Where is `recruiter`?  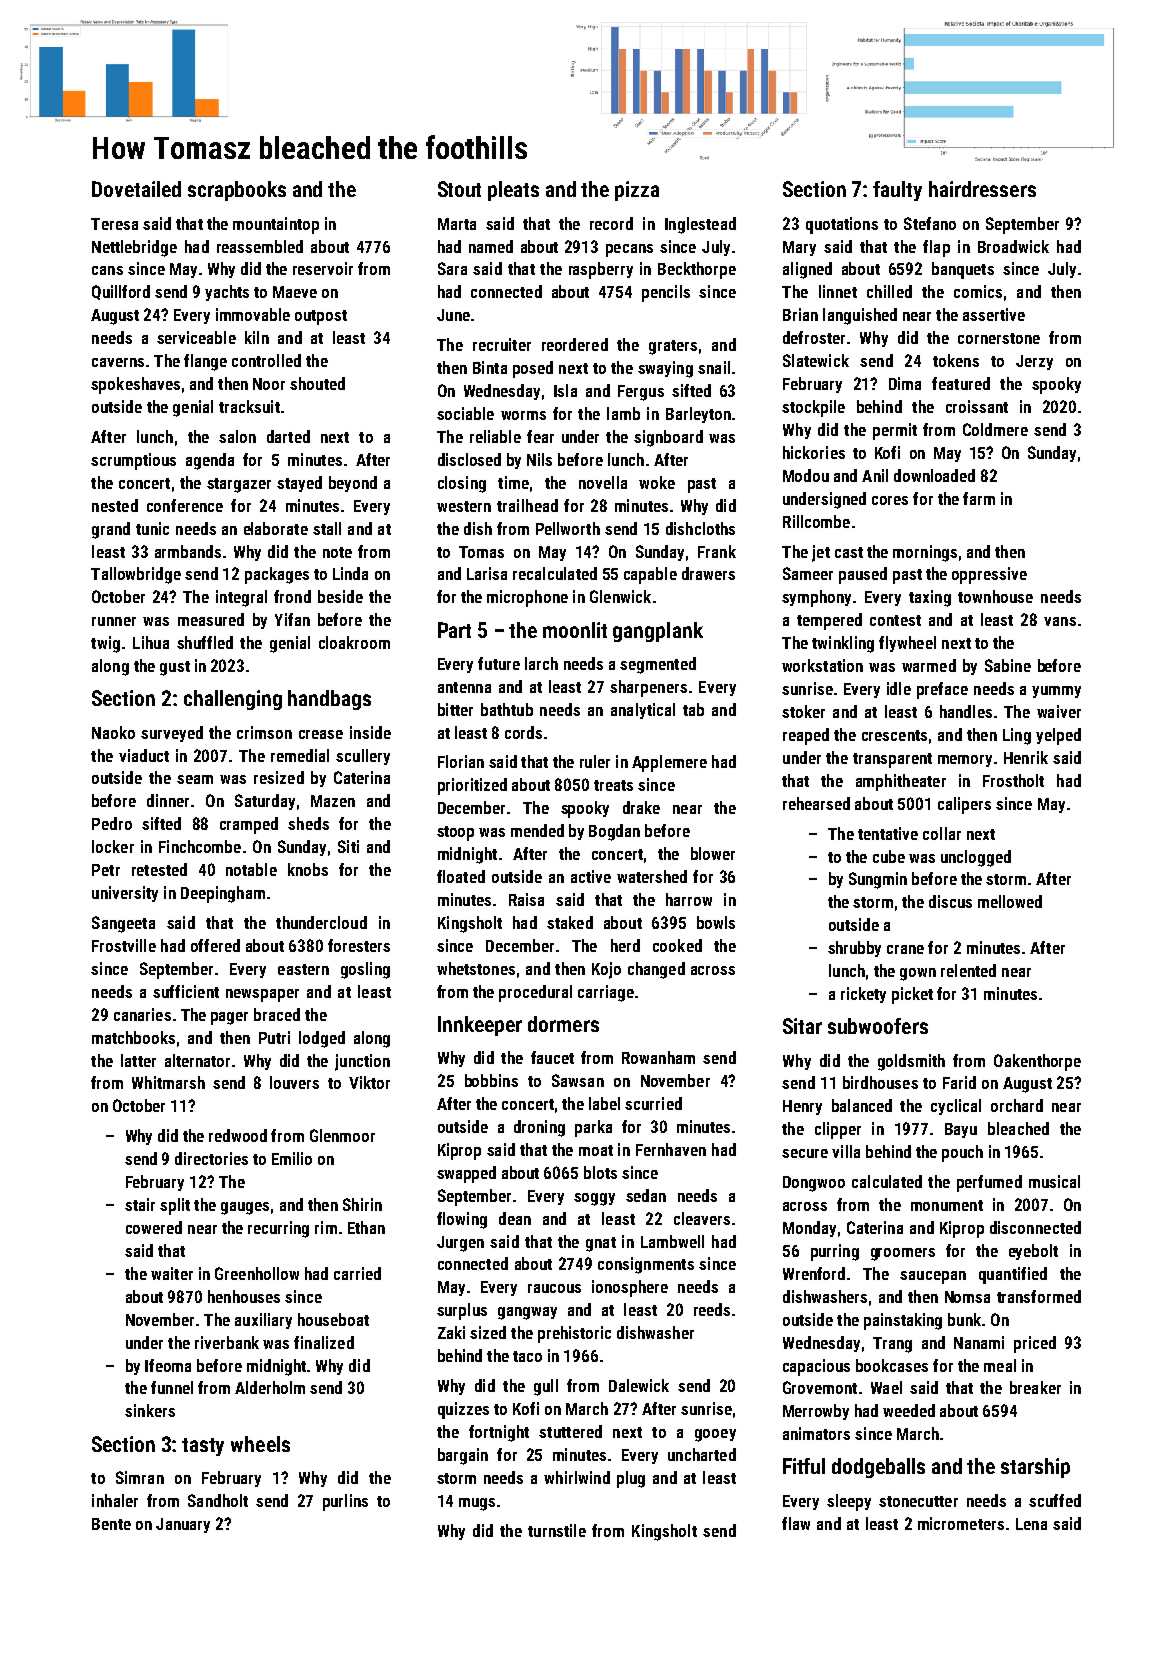 recruiter is located at coordinates (502, 344).
